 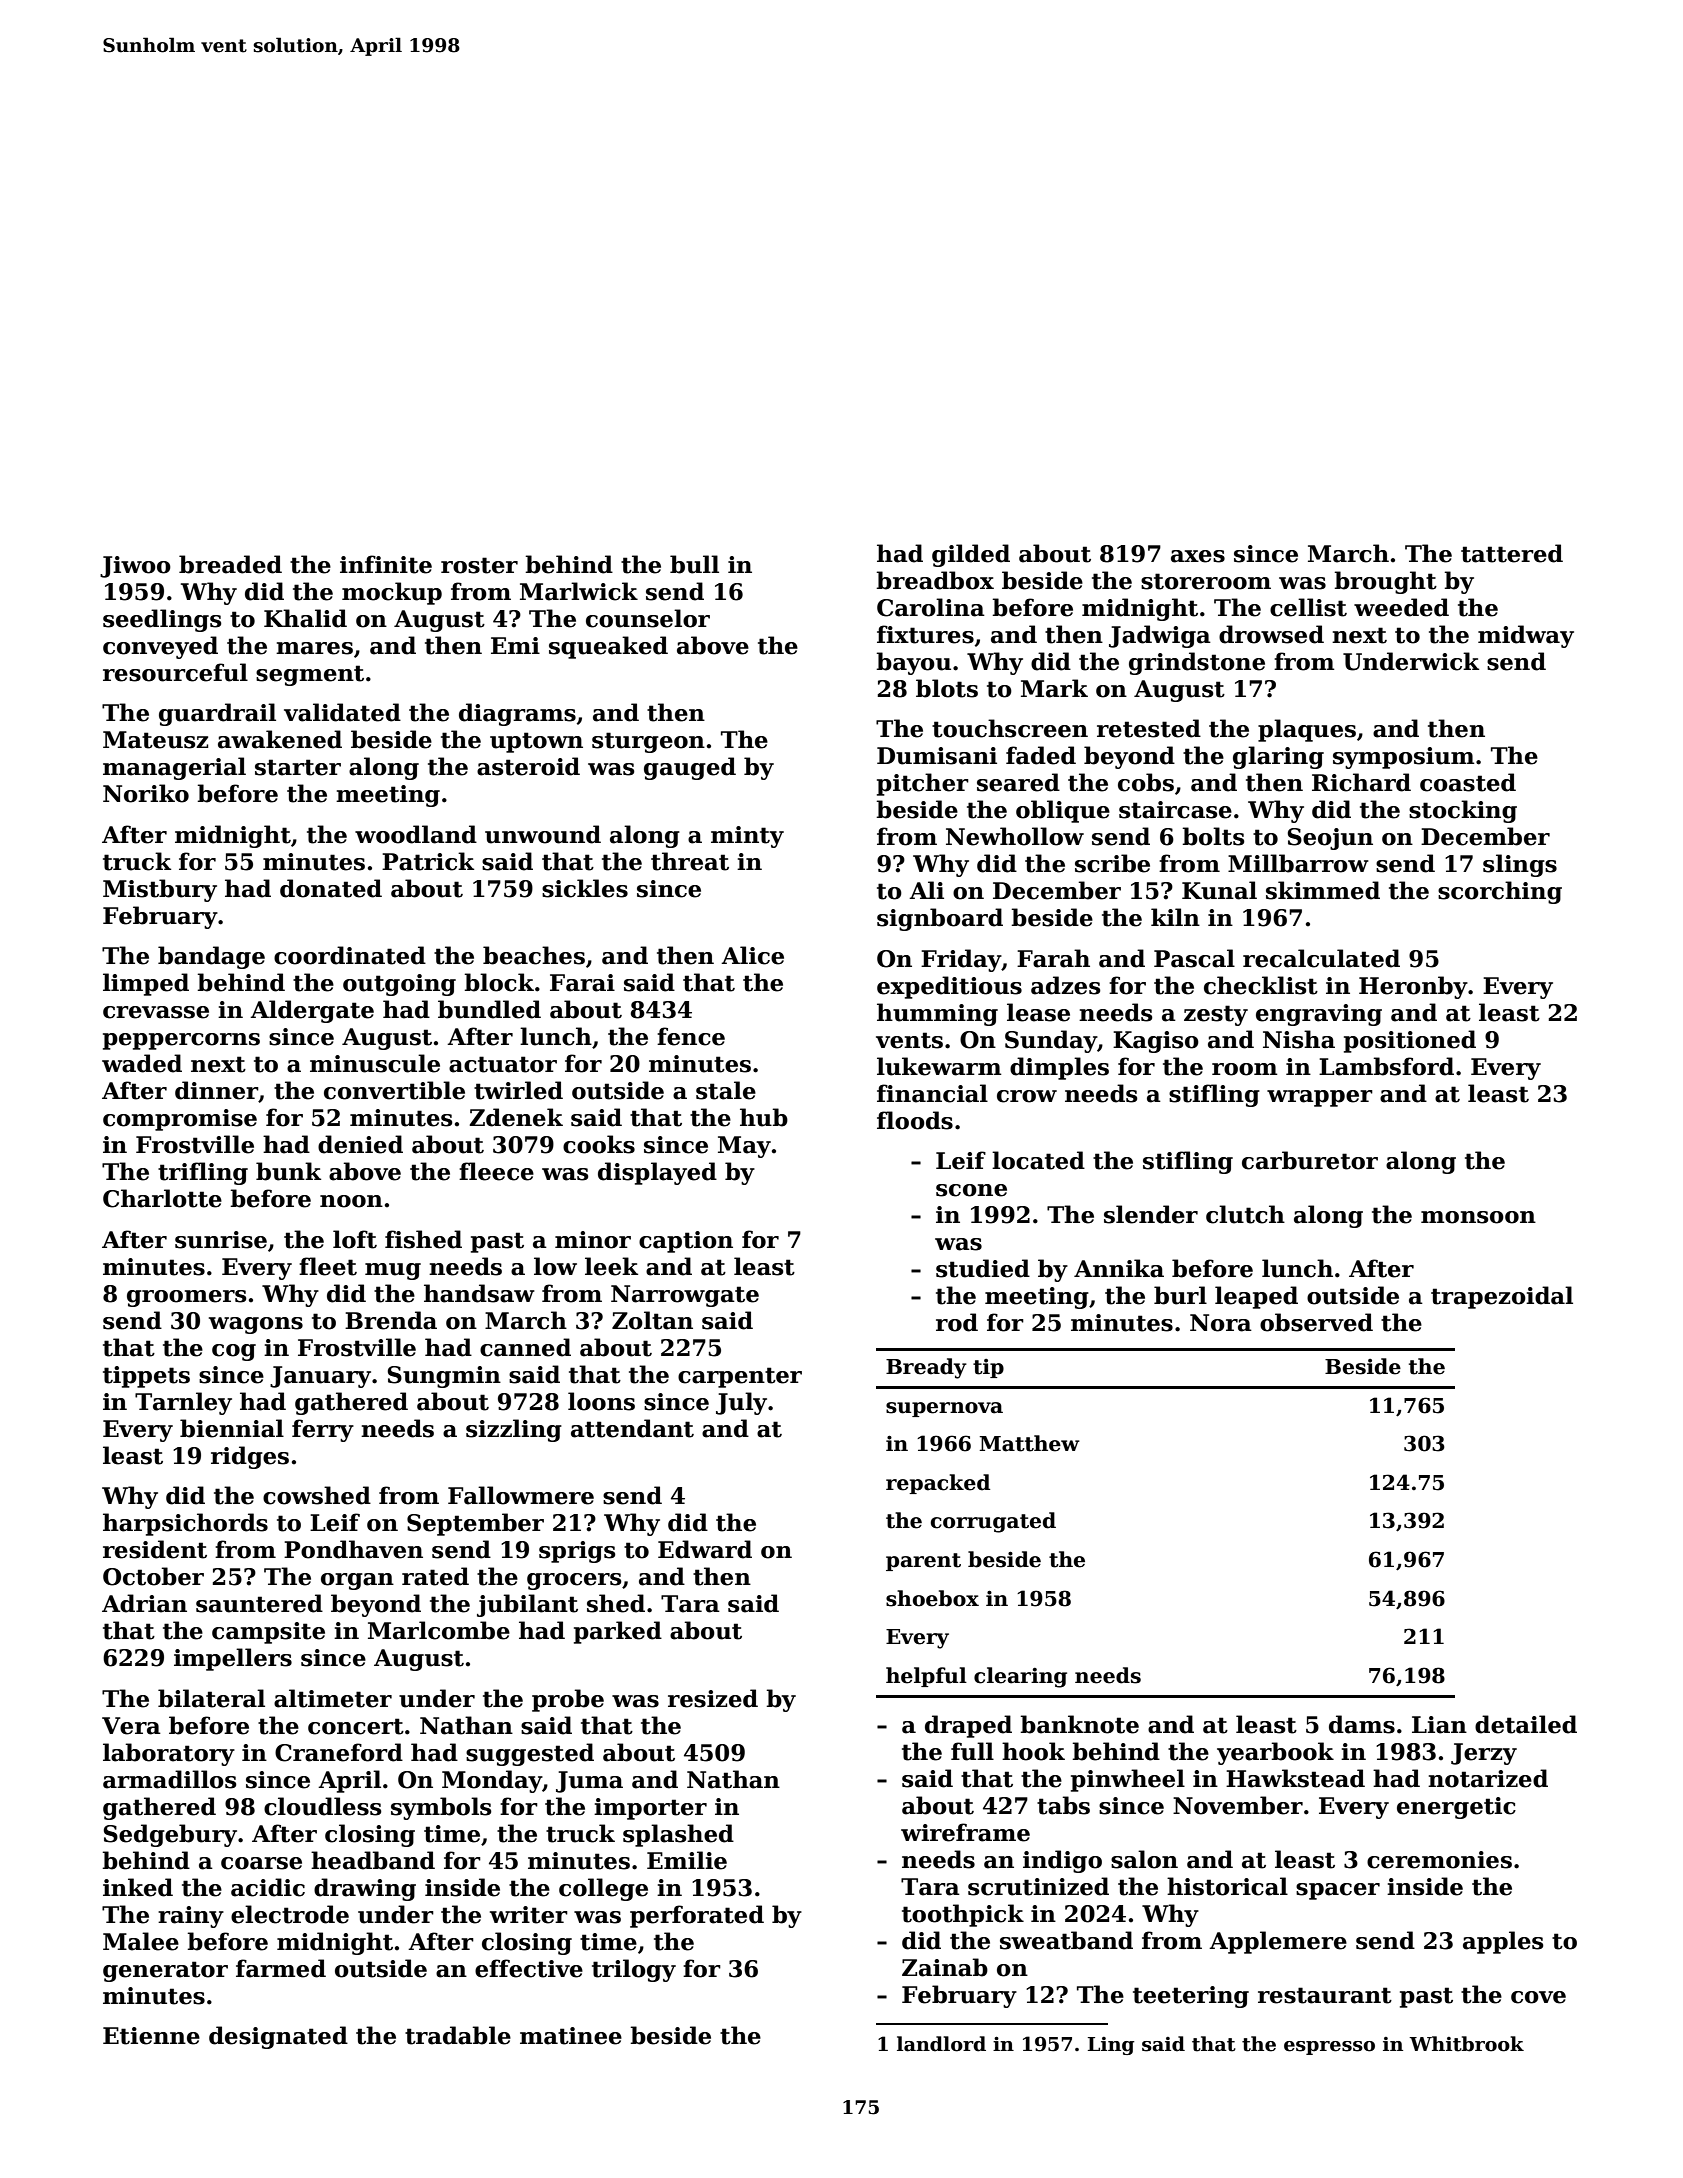 I want to click on designated, so click(x=278, y=2037).
